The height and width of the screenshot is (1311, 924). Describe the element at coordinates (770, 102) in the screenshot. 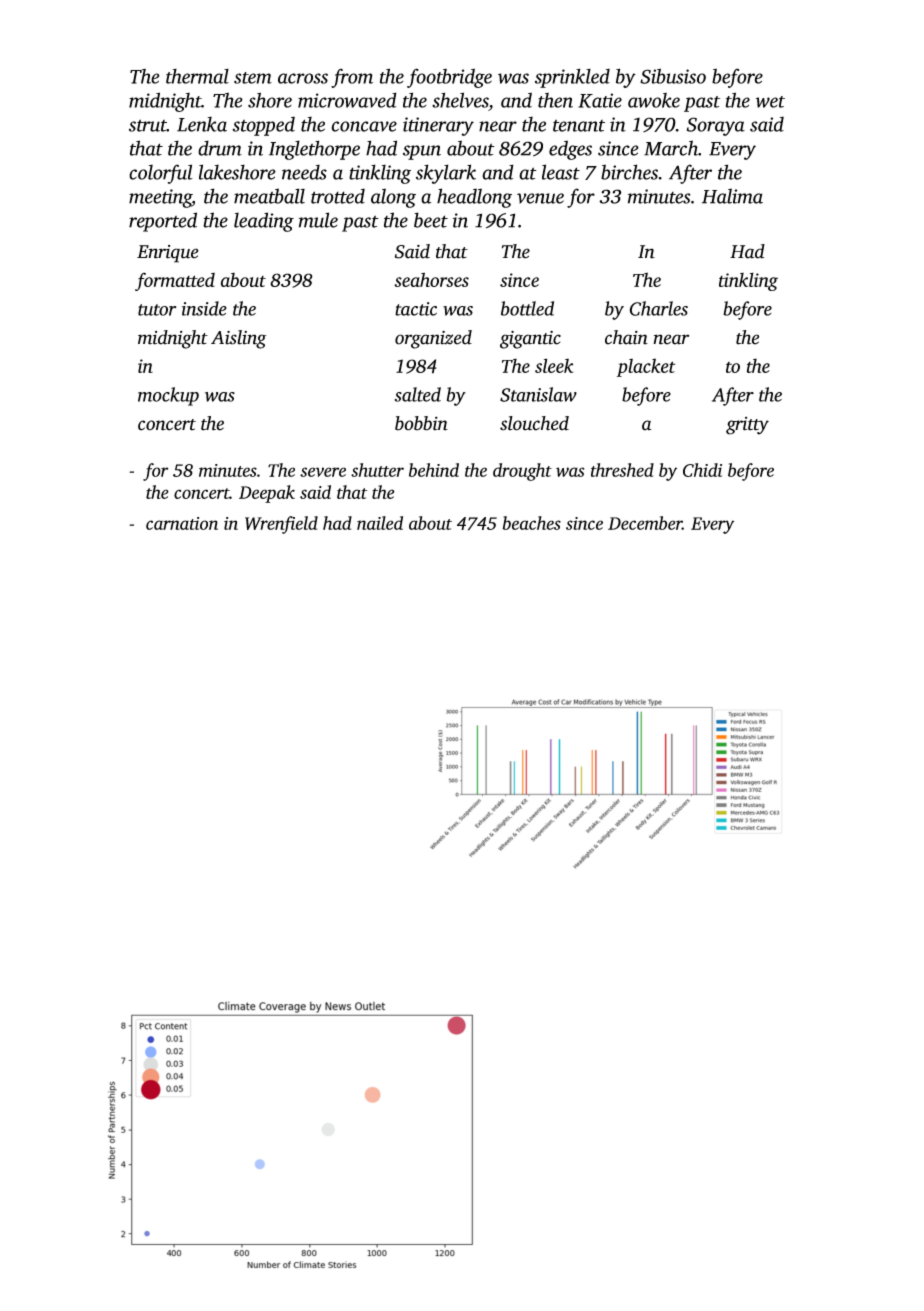

I see `wet` at that location.
